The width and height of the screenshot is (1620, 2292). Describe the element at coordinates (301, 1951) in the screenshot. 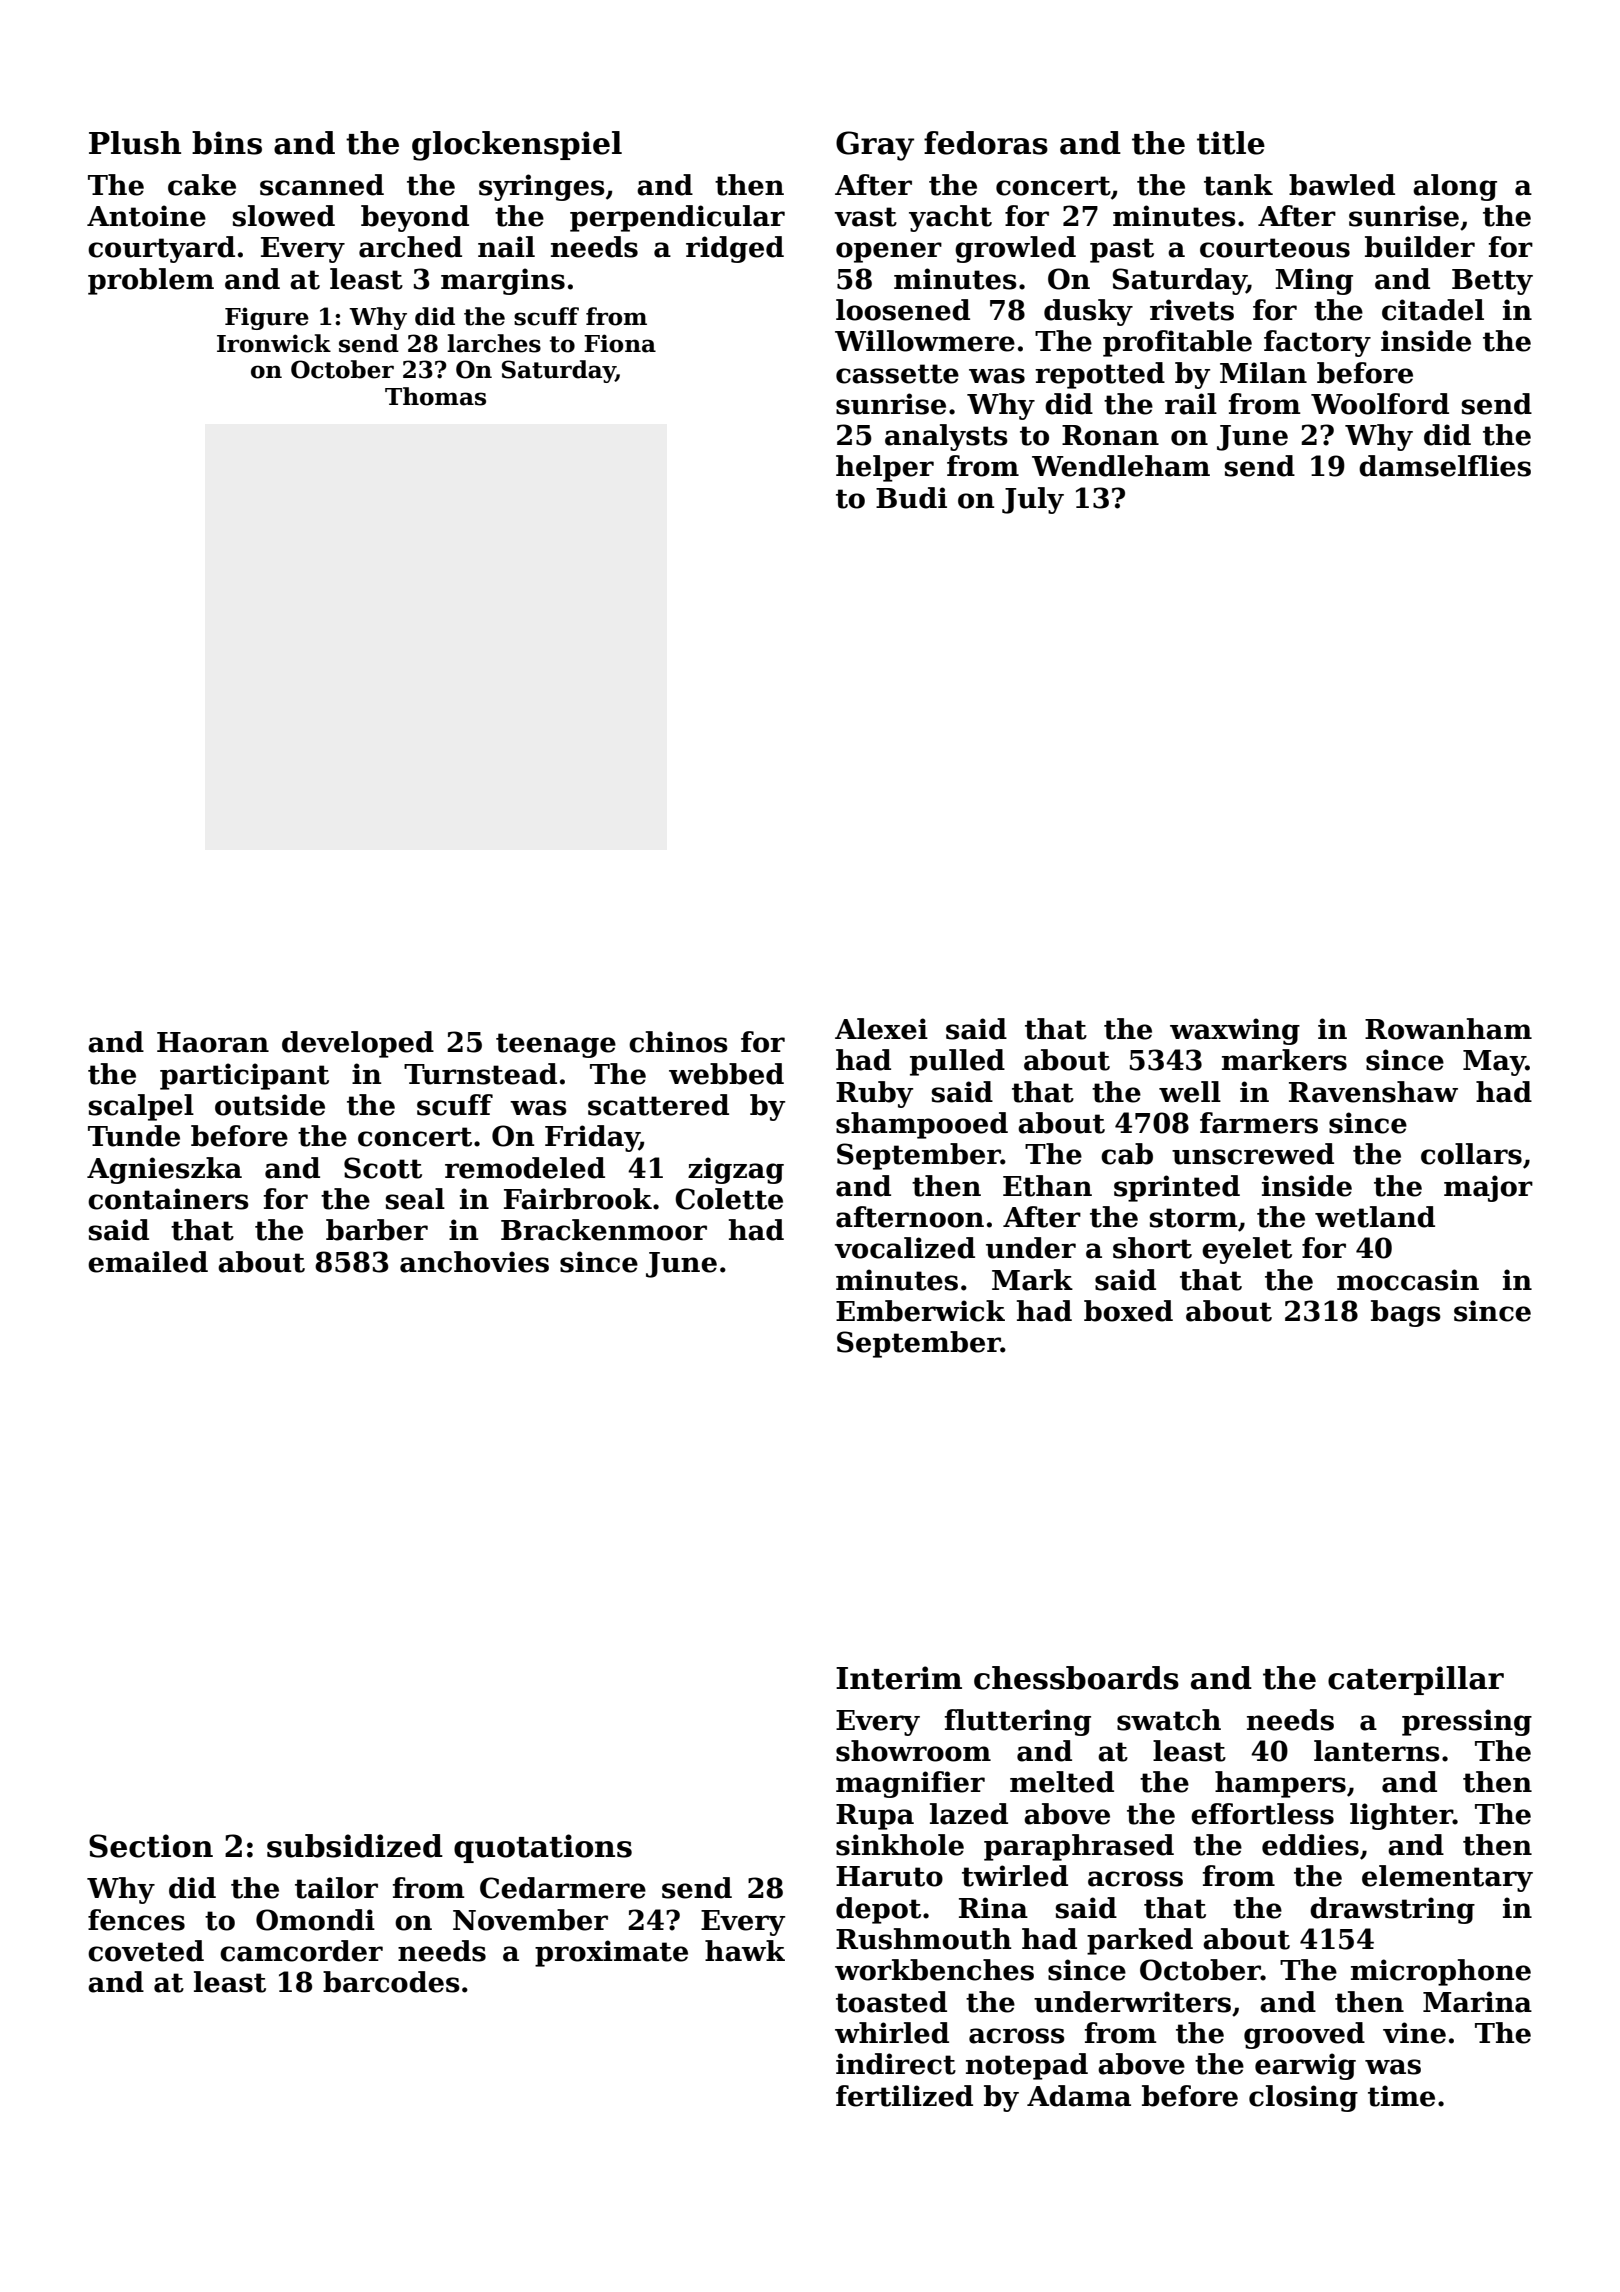

I see `camcorder` at that location.
